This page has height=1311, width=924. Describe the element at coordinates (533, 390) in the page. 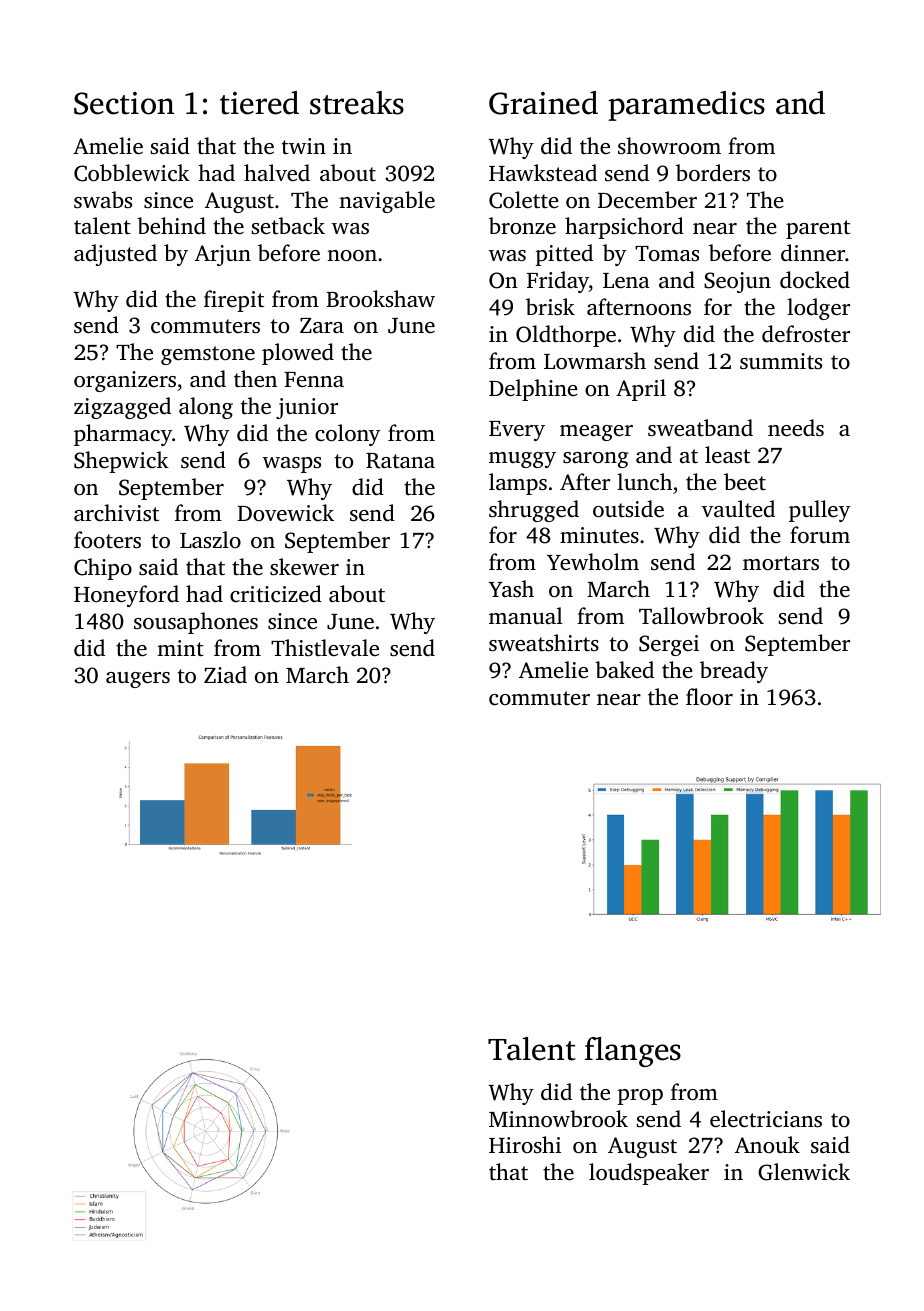

I see `Delphine` at that location.
